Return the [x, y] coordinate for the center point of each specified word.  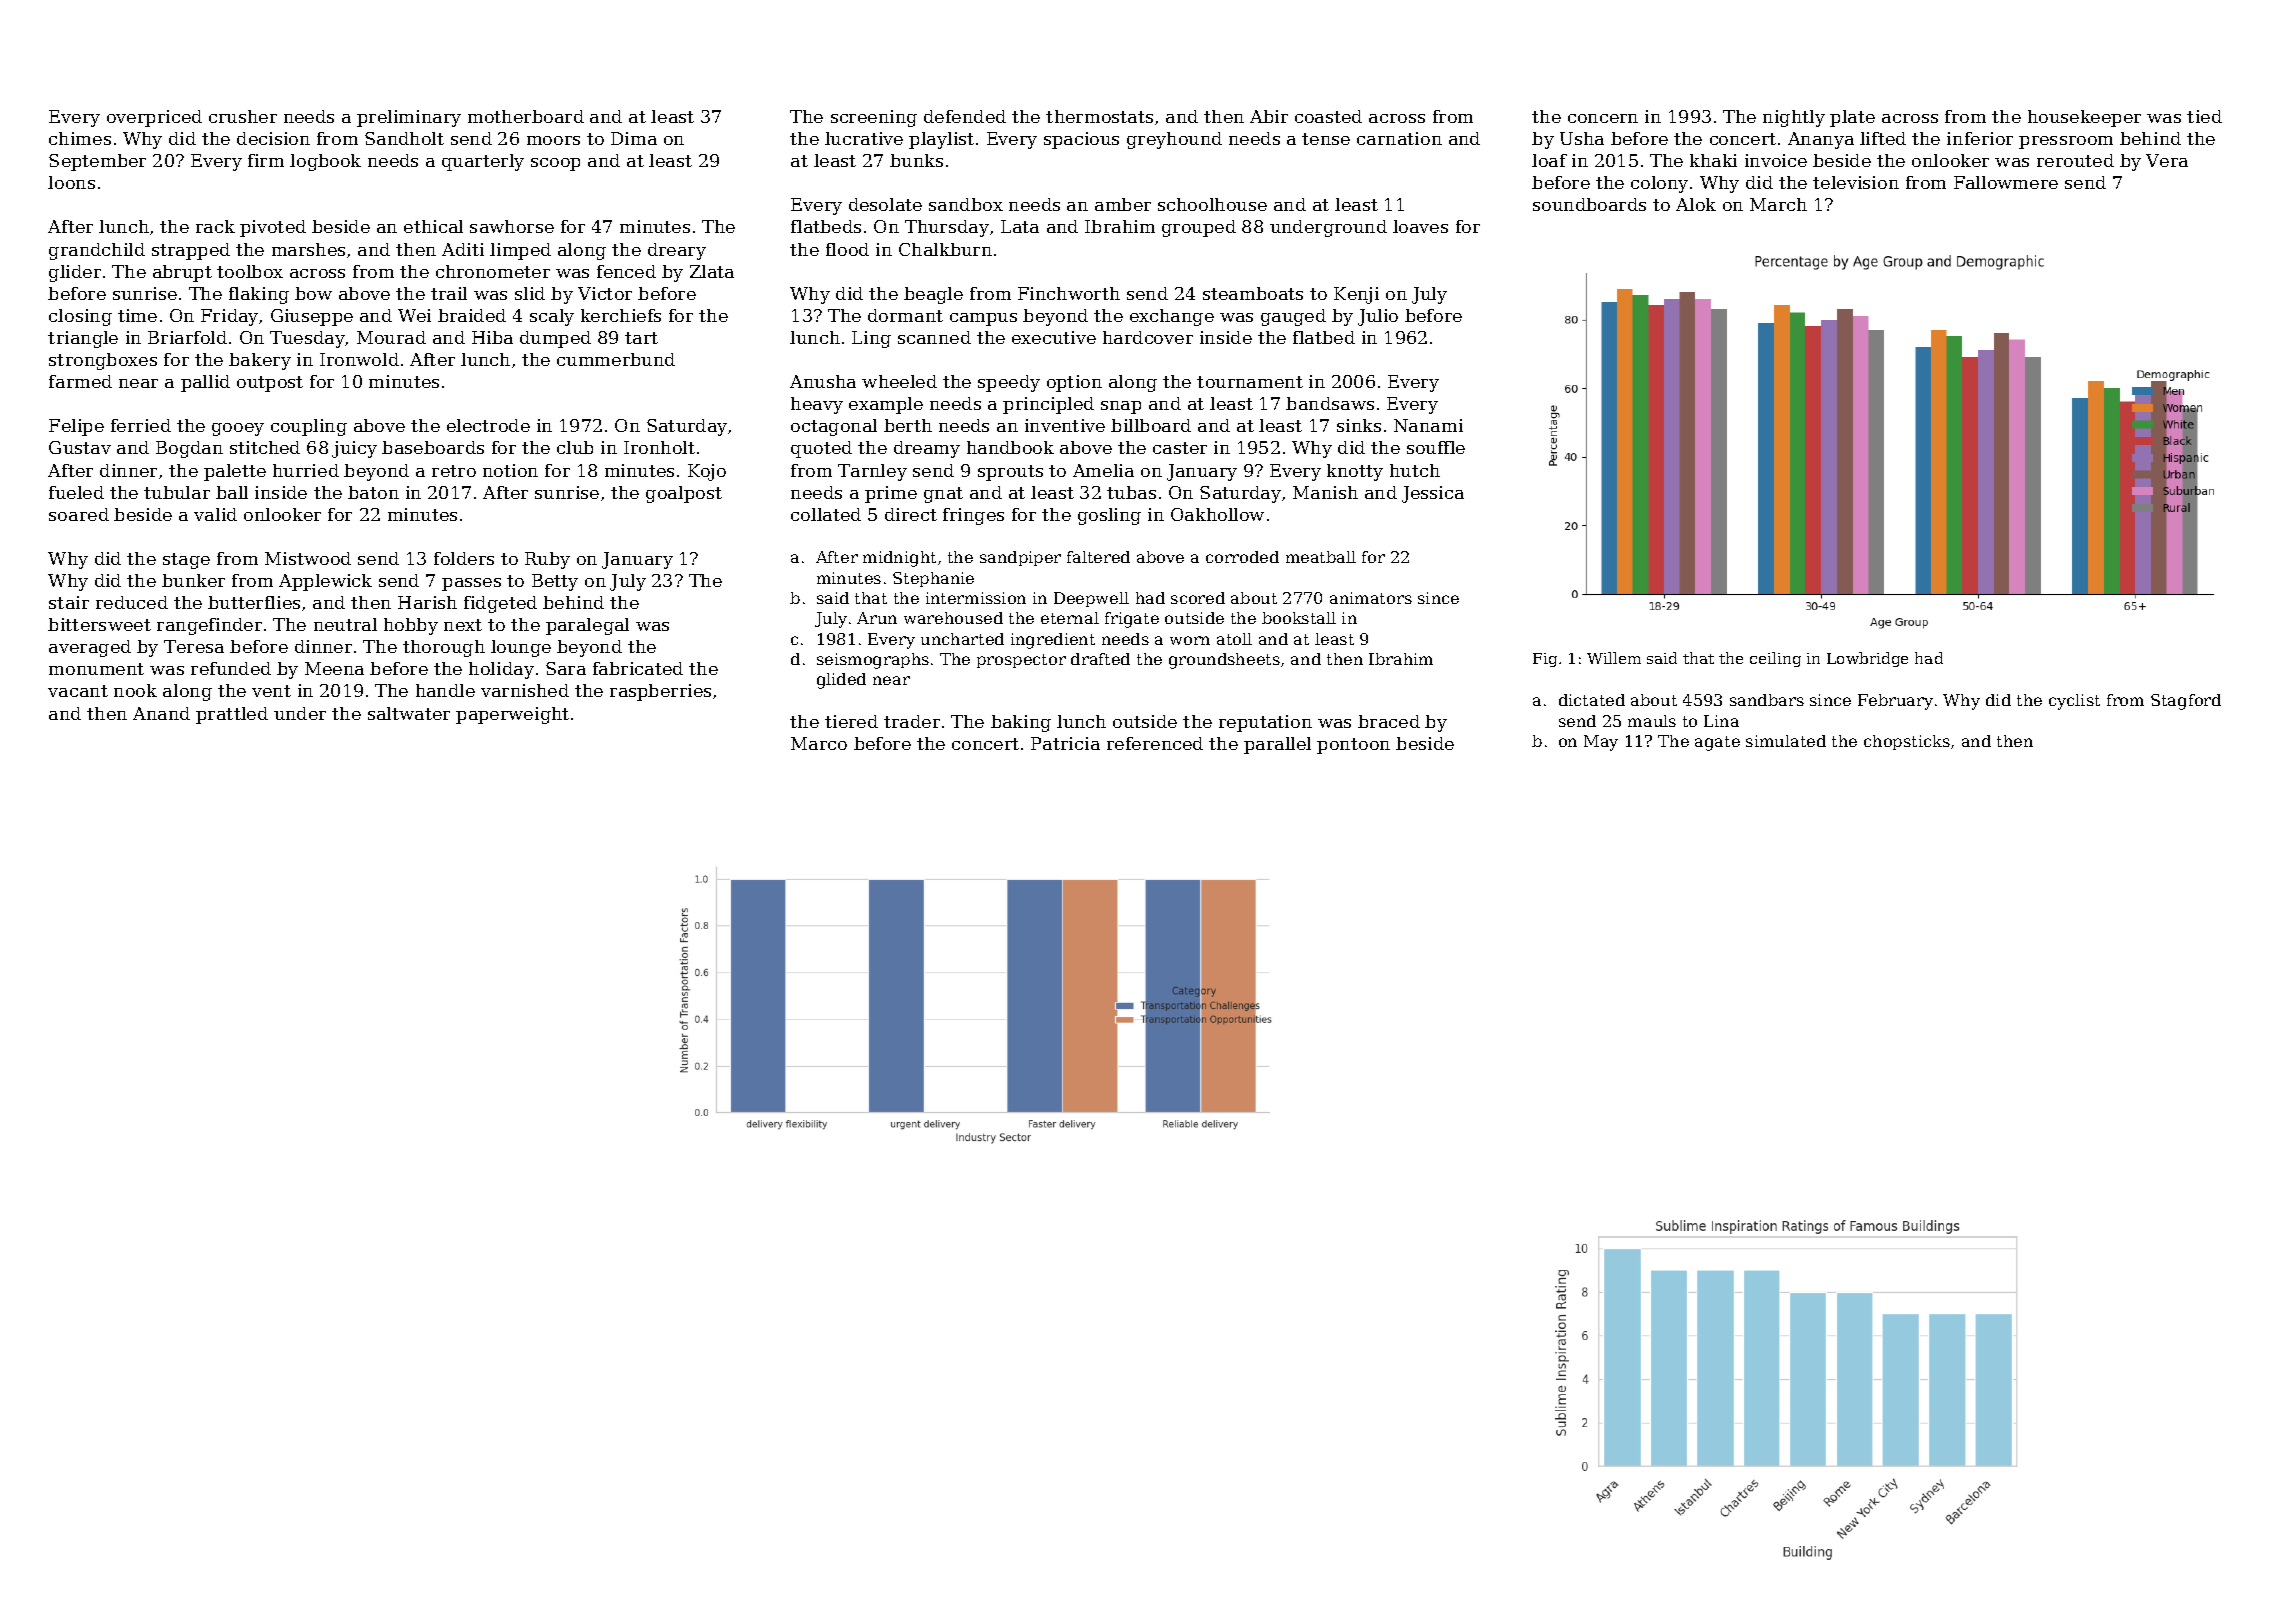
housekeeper [2084, 118]
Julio [1378, 317]
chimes [80, 138]
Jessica [1433, 494]
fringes [973, 516]
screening [874, 118]
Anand [161, 713]
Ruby [547, 560]
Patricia [1065, 743]
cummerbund [616, 359]
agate [1717, 743]
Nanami [1428, 425]
